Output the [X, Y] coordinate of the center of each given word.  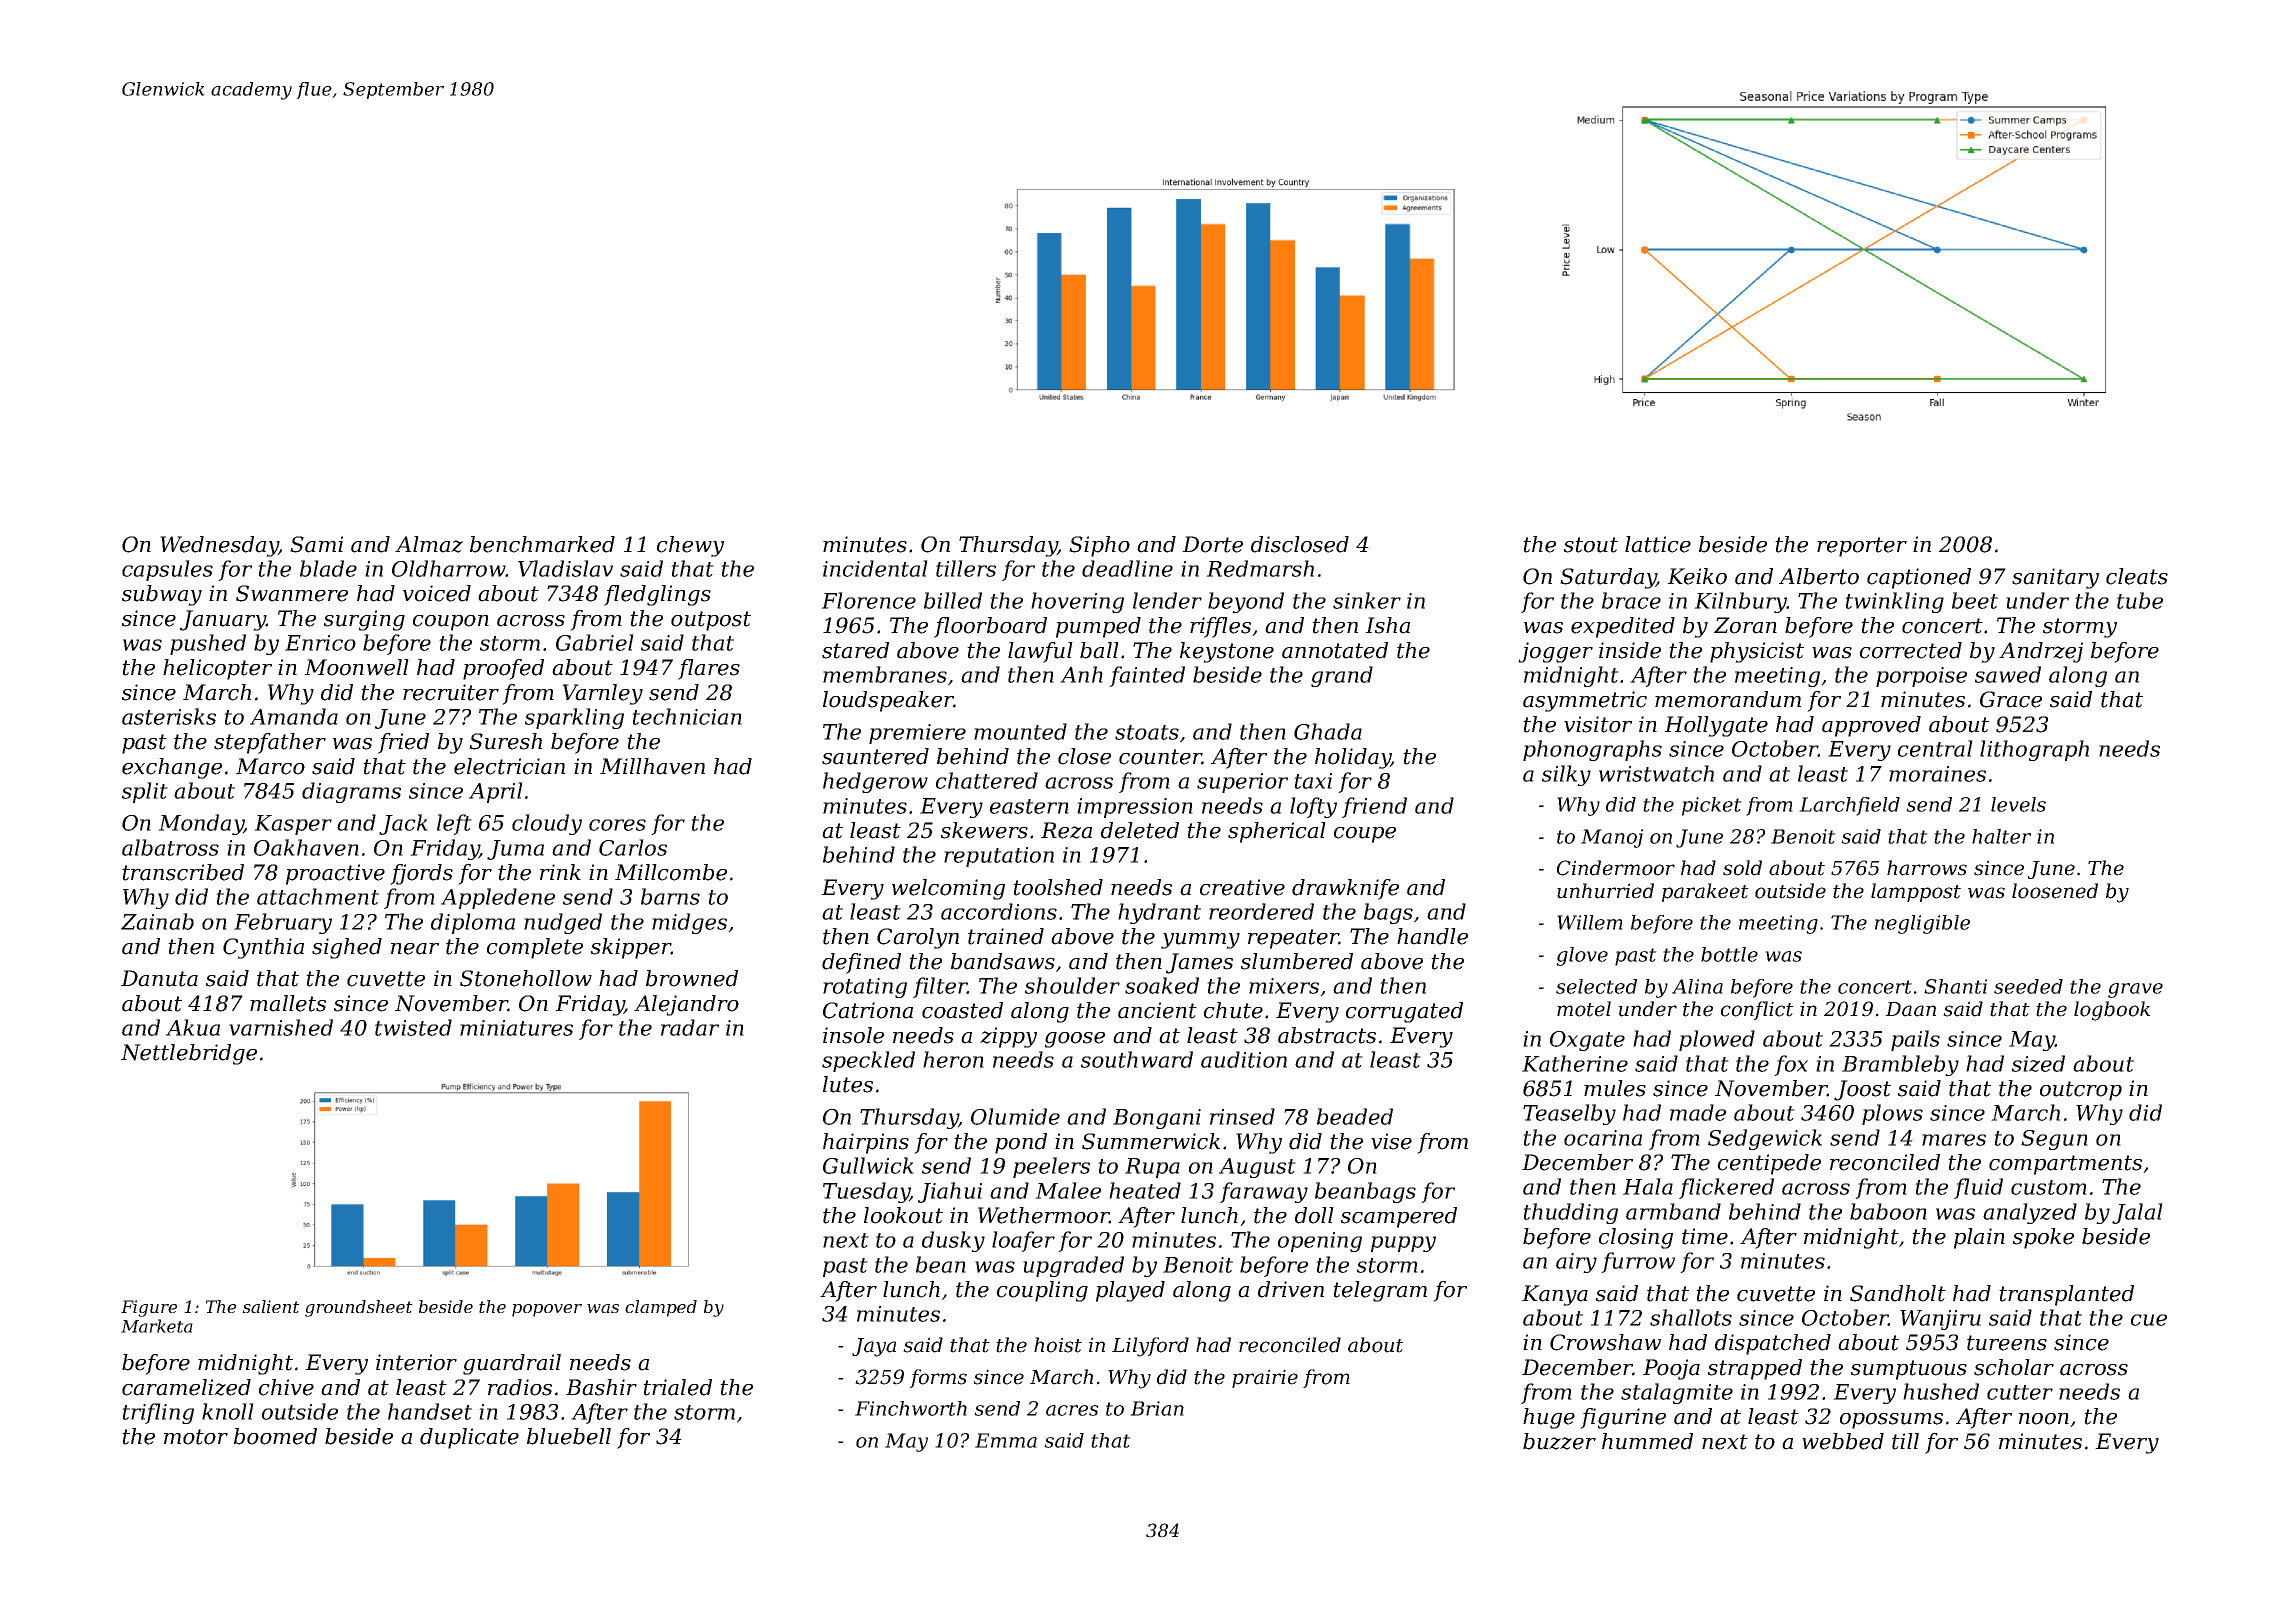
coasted [962, 1010]
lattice [1658, 544]
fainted [1147, 676]
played [1130, 1291]
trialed [677, 1387]
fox [1791, 1065]
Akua [193, 1027]
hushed [1941, 1391]
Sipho [1099, 546]
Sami [316, 544]
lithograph [2034, 750]
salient [271, 1306]
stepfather [270, 743]
